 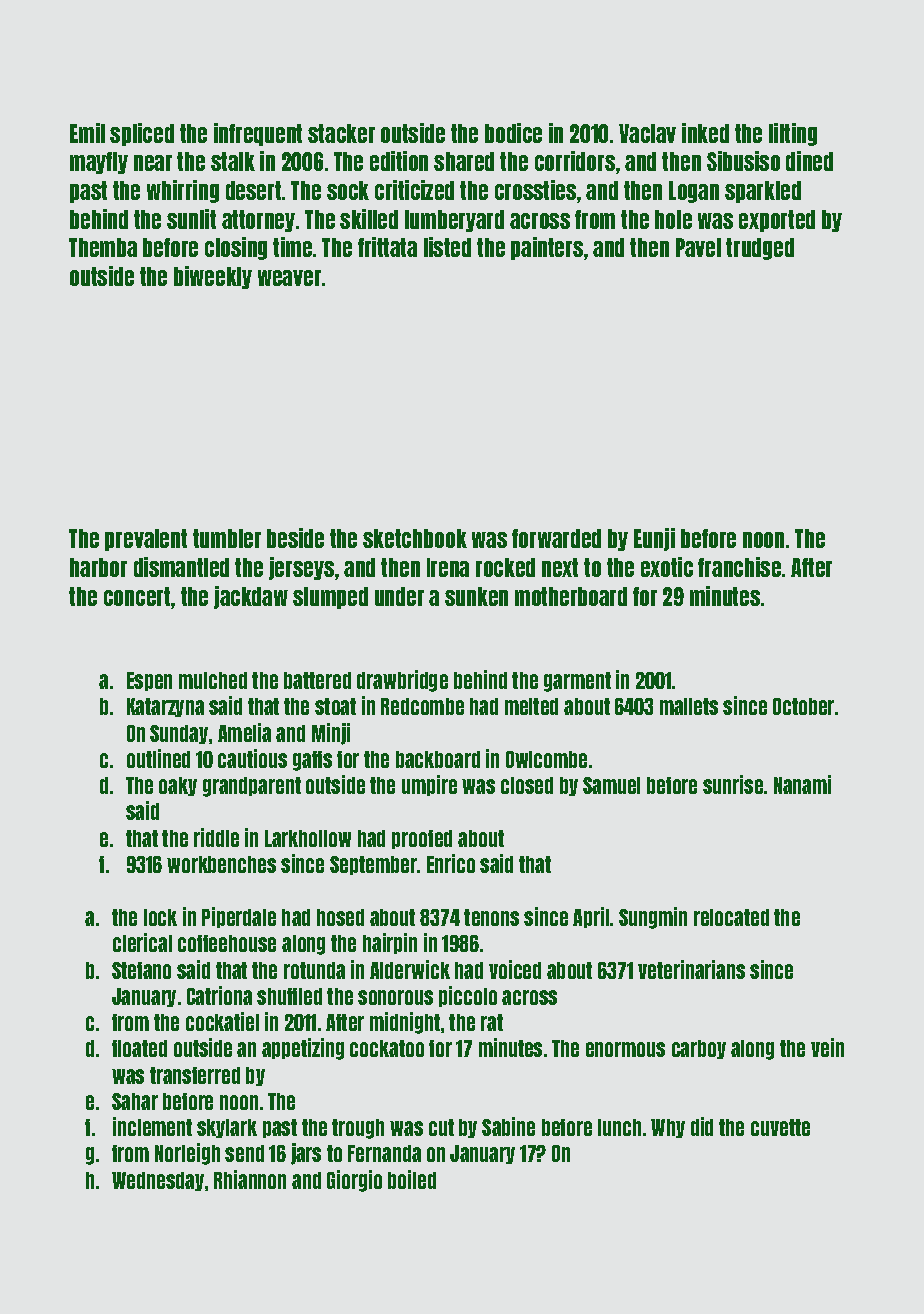 I want to click on Wednesday, so click(x=158, y=1181).
